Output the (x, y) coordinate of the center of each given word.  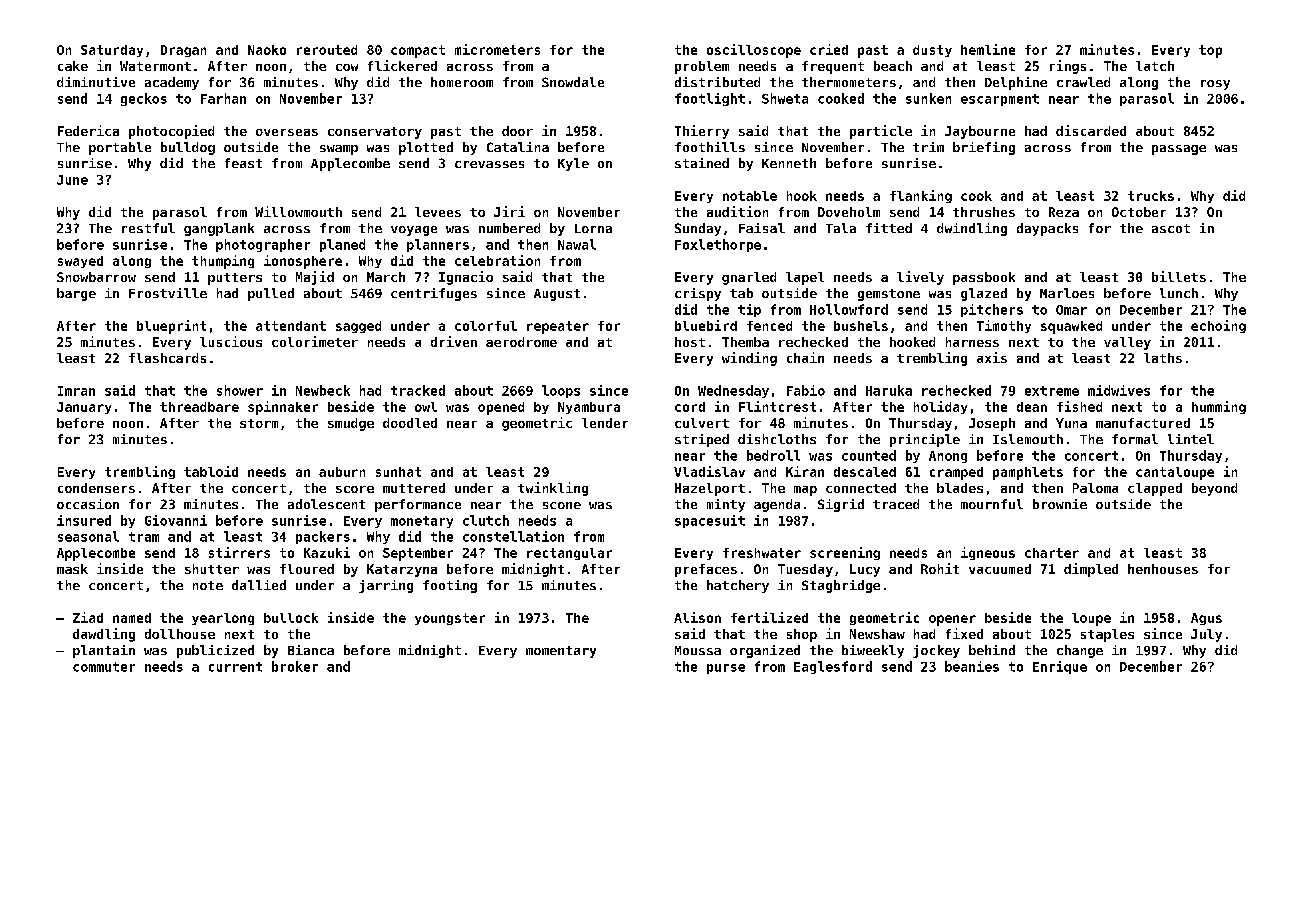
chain (805, 357)
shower (240, 390)
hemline (988, 49)
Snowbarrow (96, 277)
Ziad (88, 617)
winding (749, 359)
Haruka (889, 390)
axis (992, 357)
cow (347, 67)
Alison (697, 617)
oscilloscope (754, 51)
